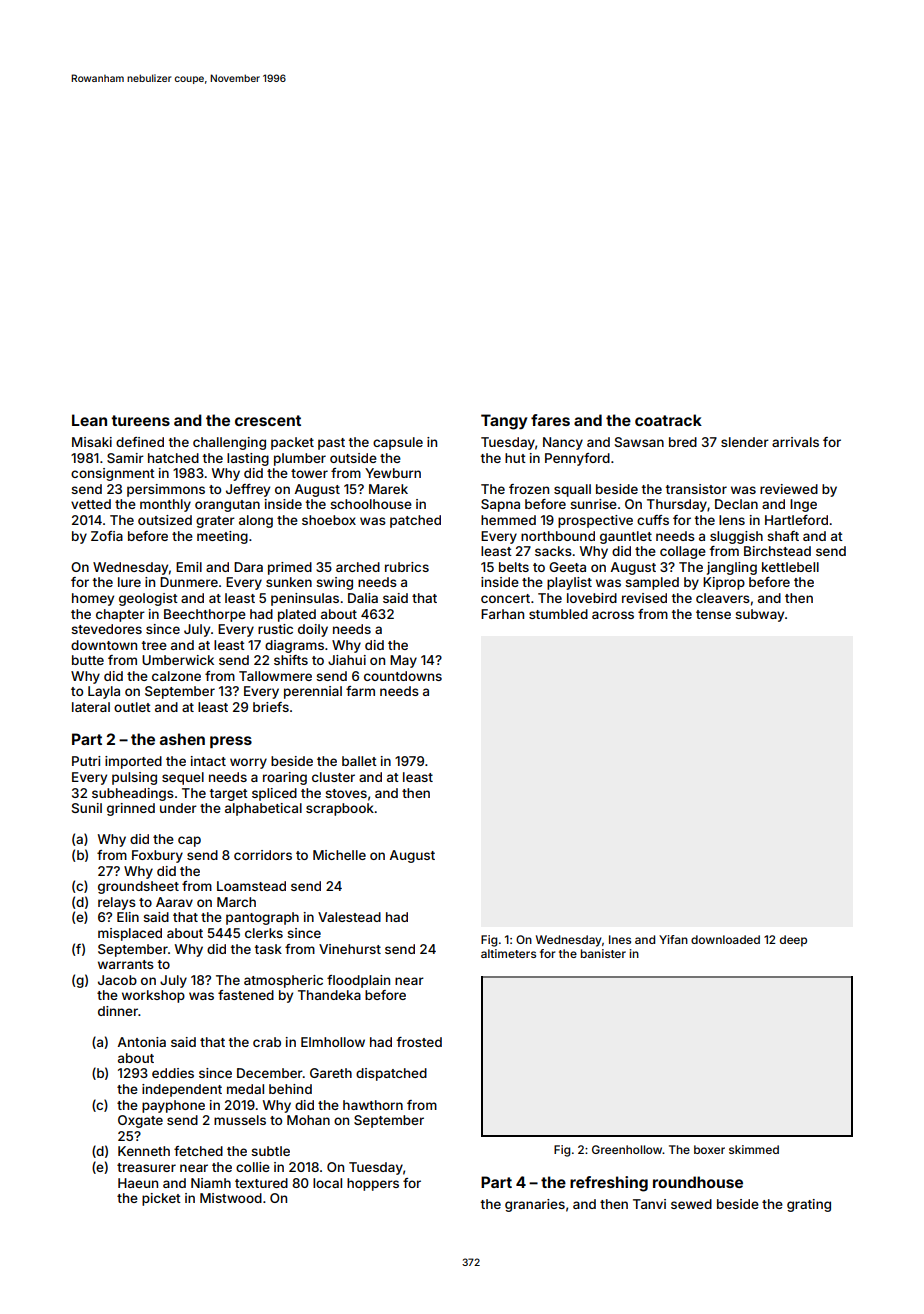 Image resolution: width=924 pixels, height=1314 pixels. What do you see at coordinates (725, 939) in the image?
I see `downloaded` at bounding box center [725, 939].
